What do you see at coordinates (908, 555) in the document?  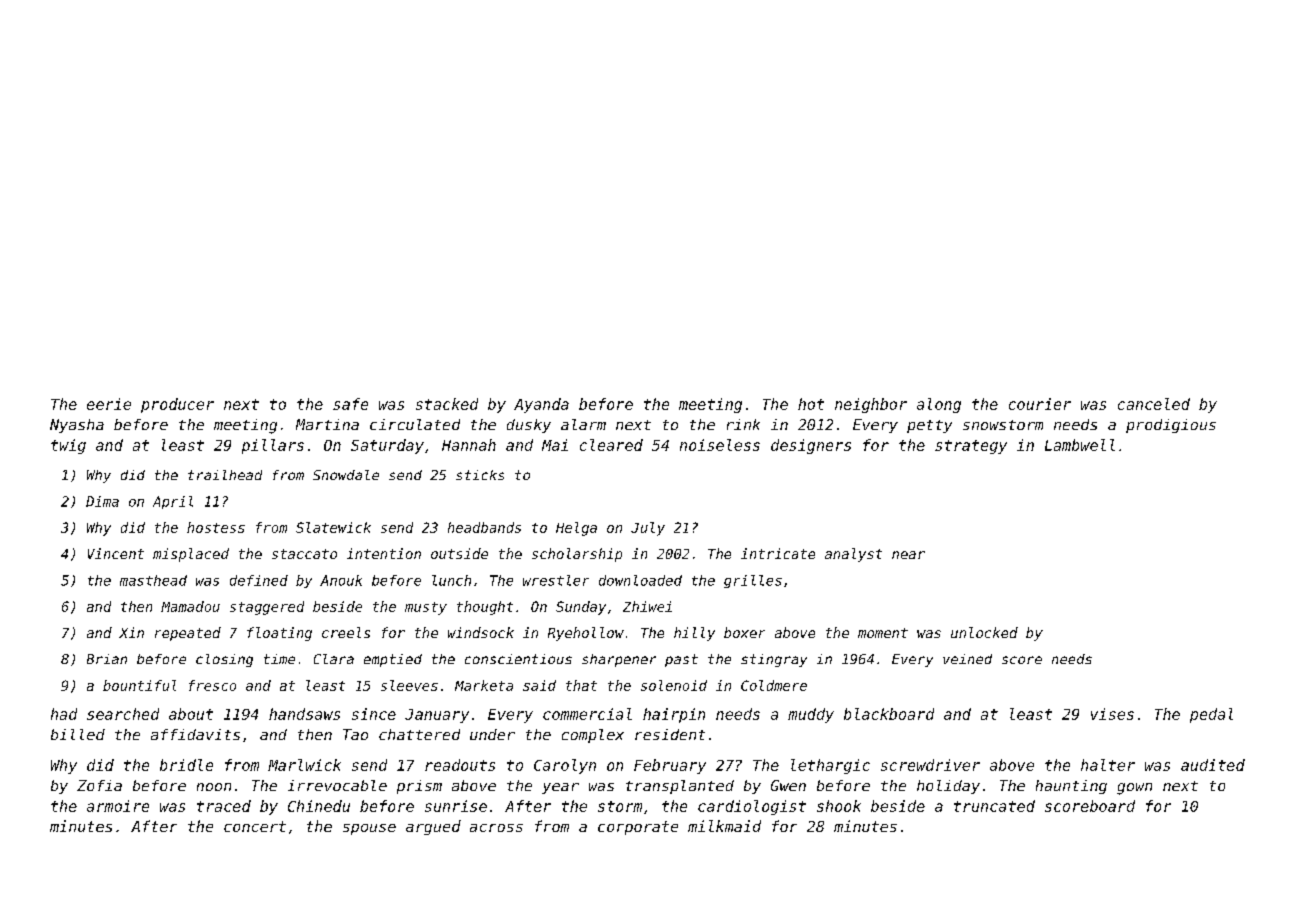 I see `near` at bounding box center [908, 555].
